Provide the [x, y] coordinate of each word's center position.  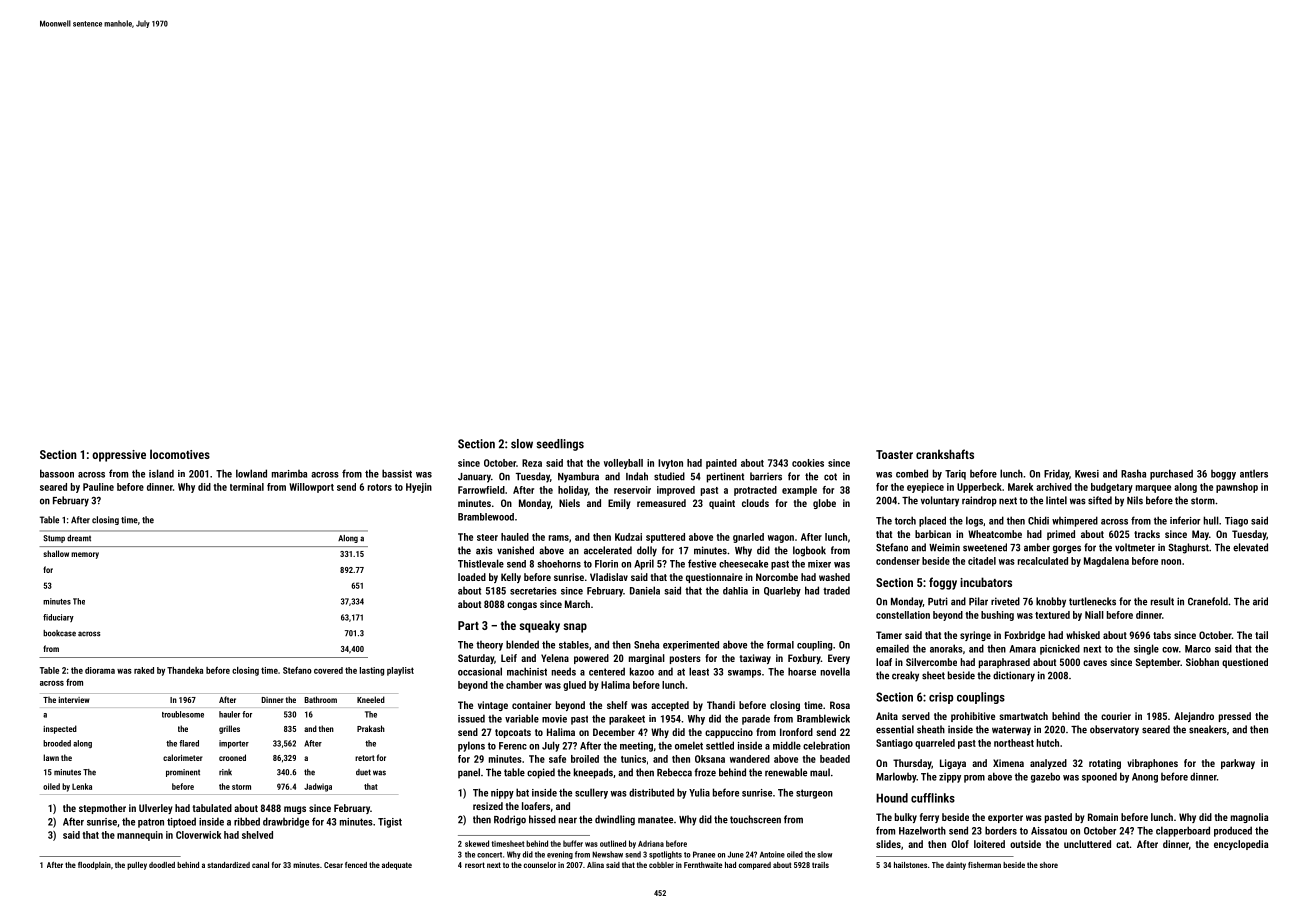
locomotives [180, 454]
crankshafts [945, 454]
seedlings [560, 445]
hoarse [802, 671]
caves [1095, 663]
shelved [257, 835]
